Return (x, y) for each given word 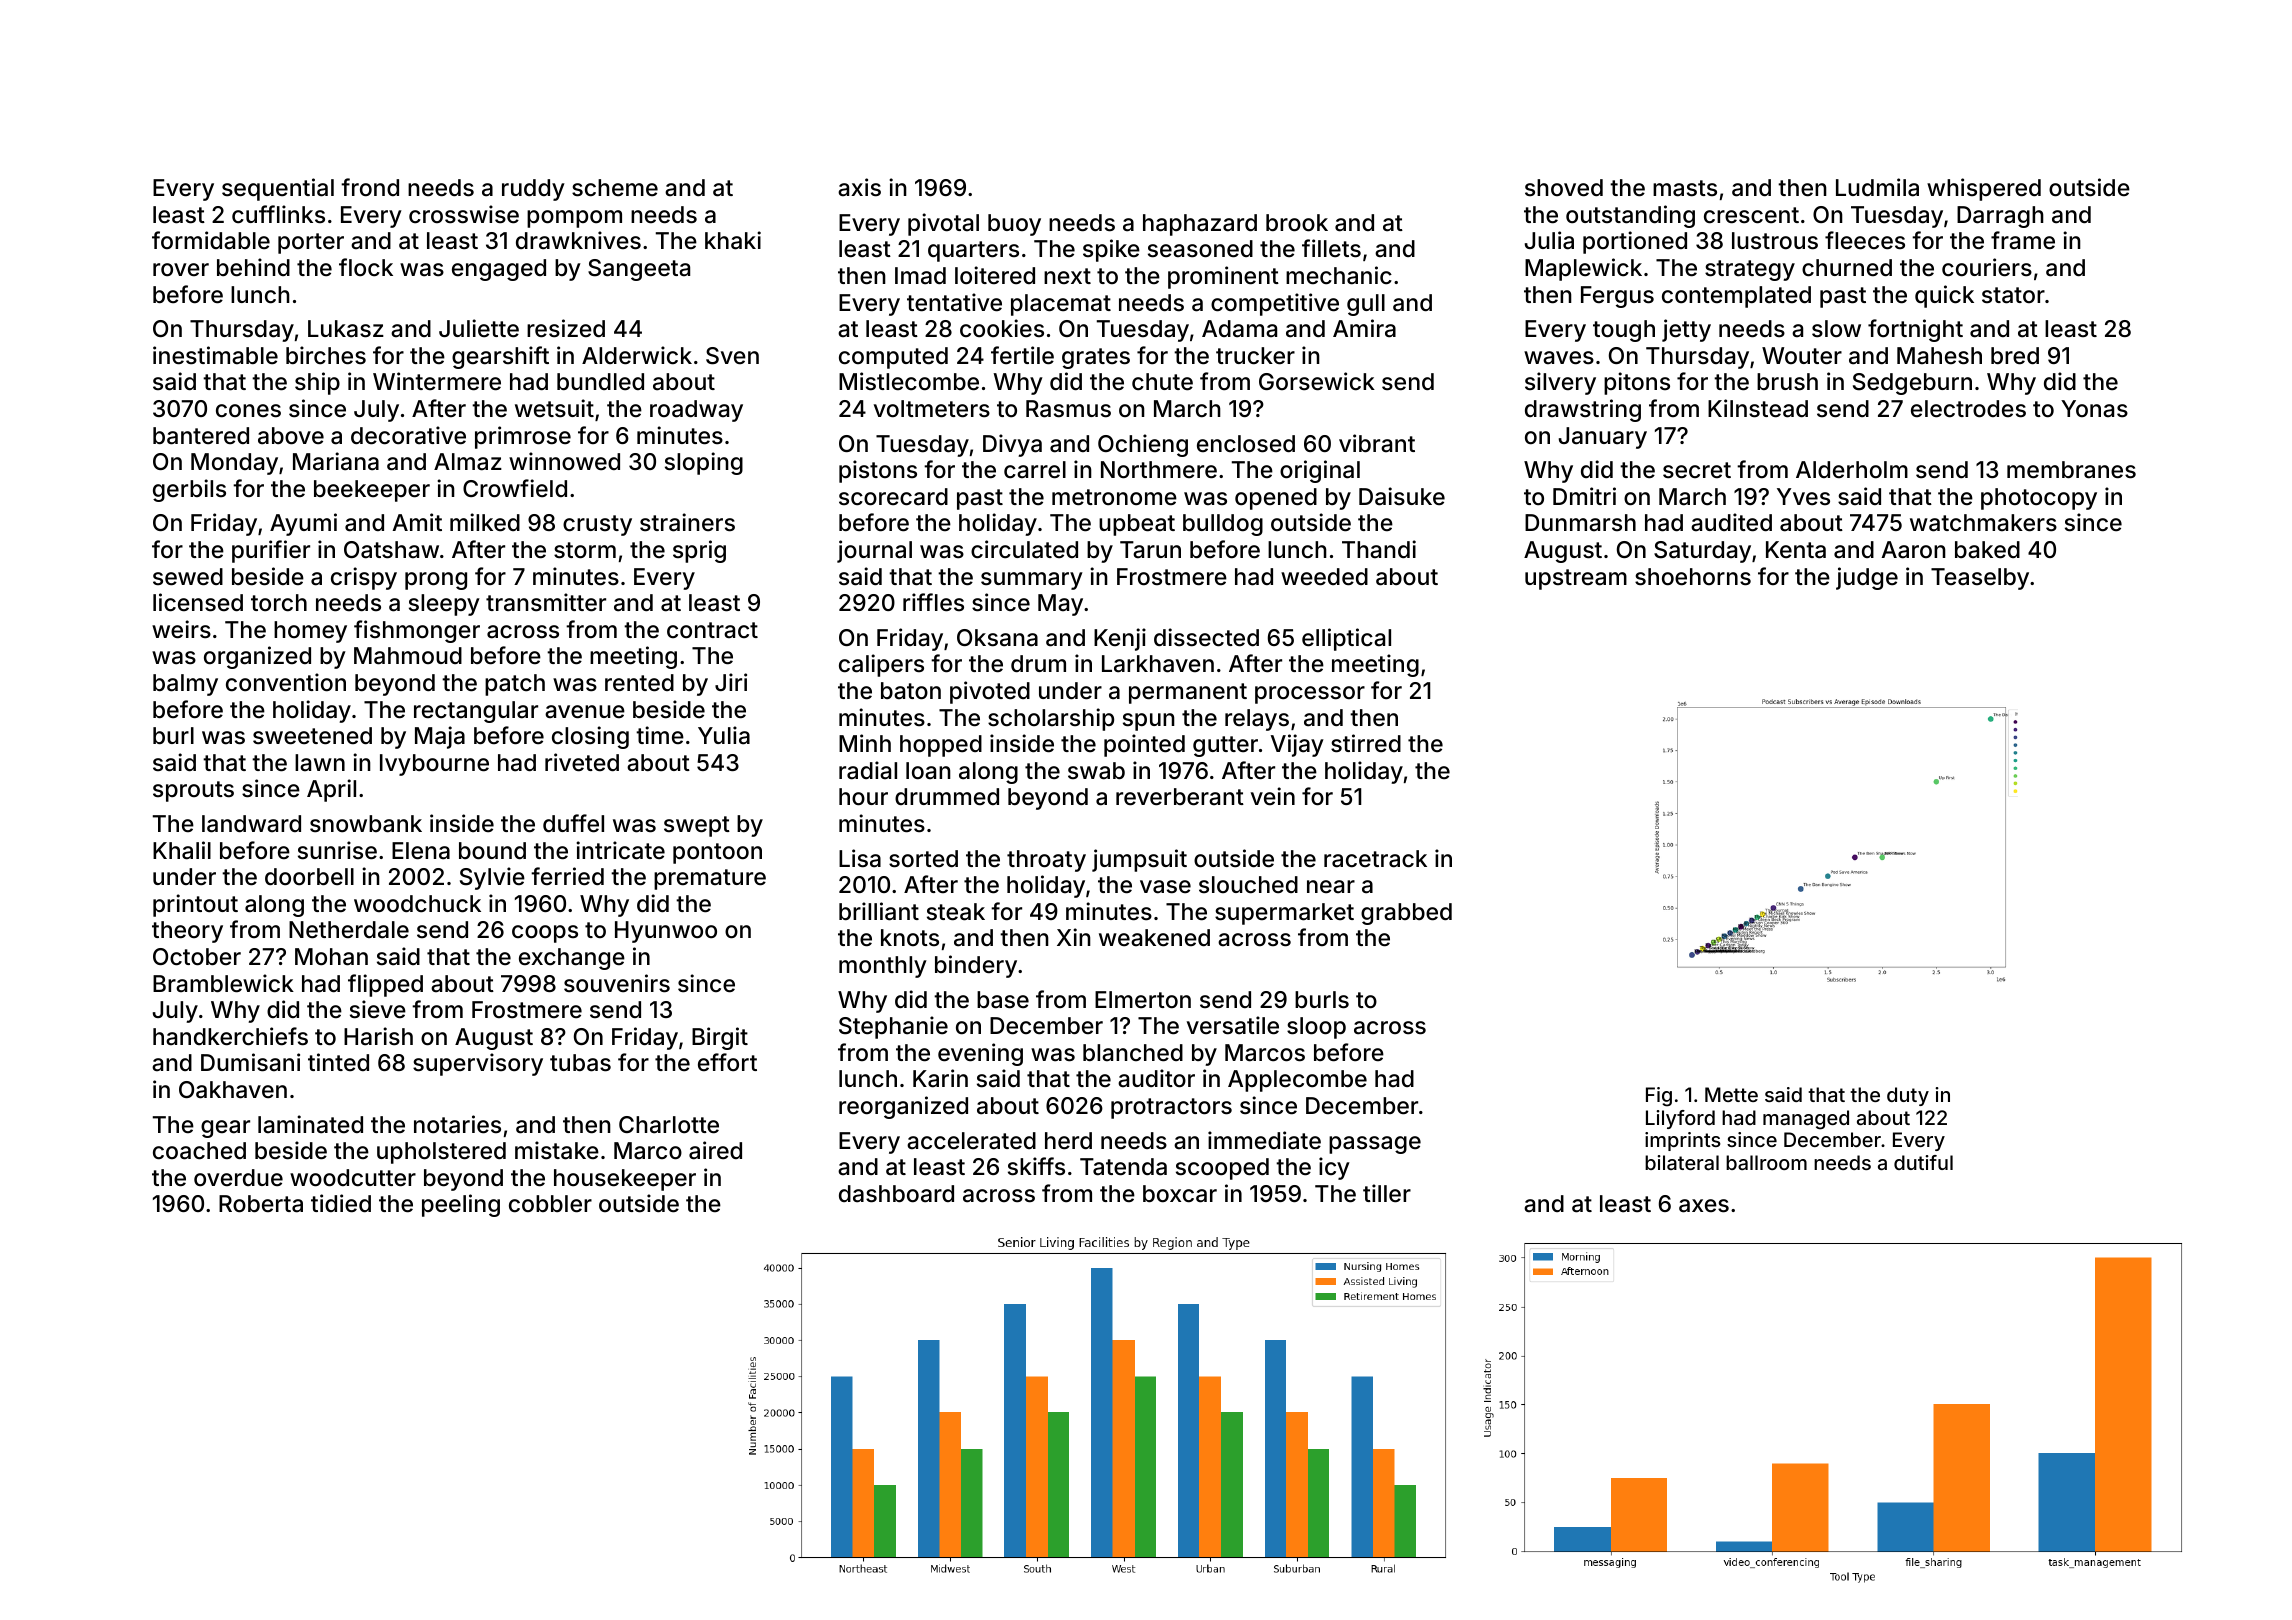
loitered (995, 275)
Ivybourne (434, 765)
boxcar (1180, 1194)
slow (1836, 329)
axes (1704, 1206)
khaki (733, 240)
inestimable (215, 355)
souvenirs (617, 983)
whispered (1984, 189)
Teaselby (1980, 579)
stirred (1366, 743)
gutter (1225, 746)
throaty (1046, 861)
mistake (557, 1150)
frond (370, 187)
